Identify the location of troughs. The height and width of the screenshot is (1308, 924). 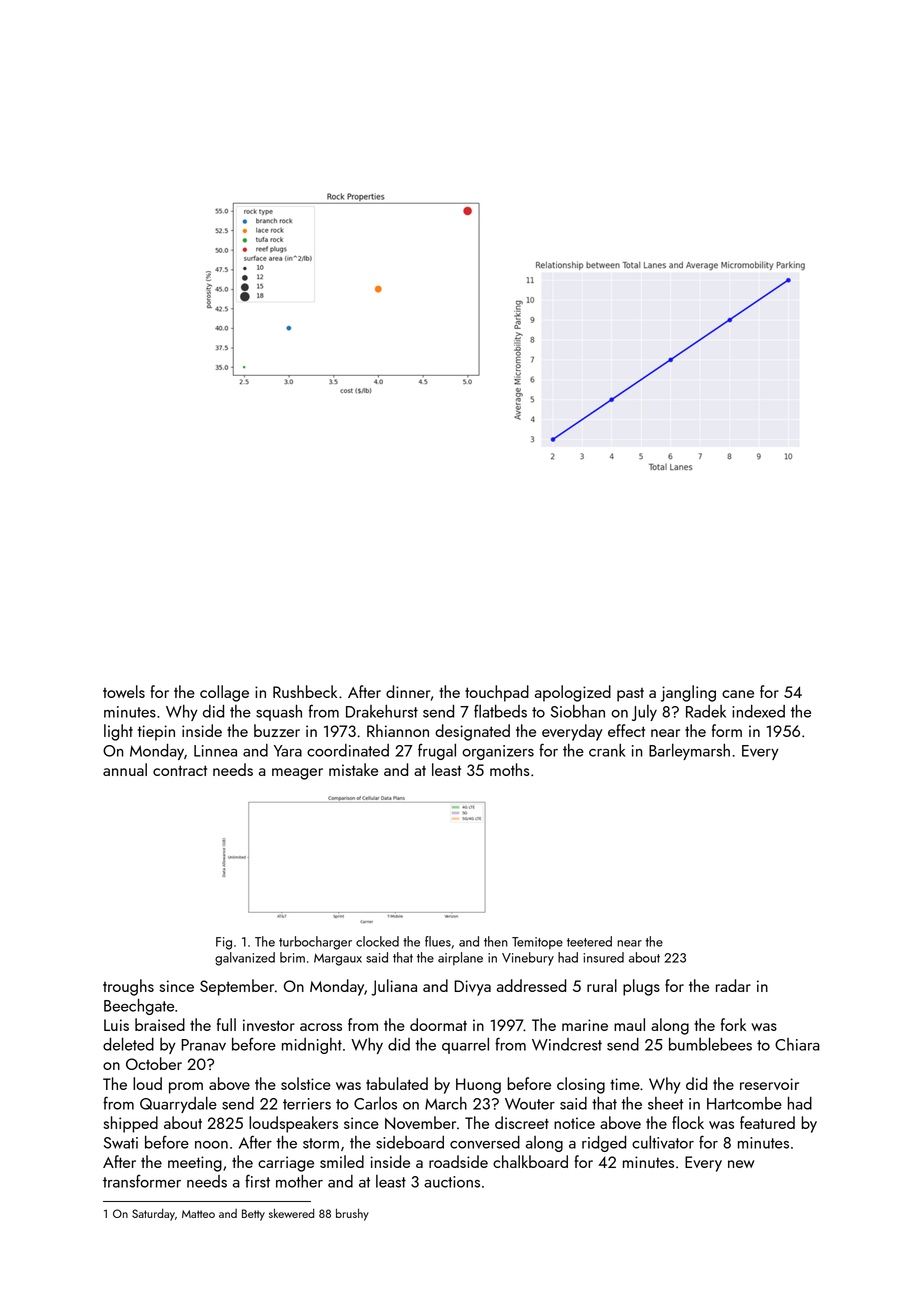
(128, 987).
